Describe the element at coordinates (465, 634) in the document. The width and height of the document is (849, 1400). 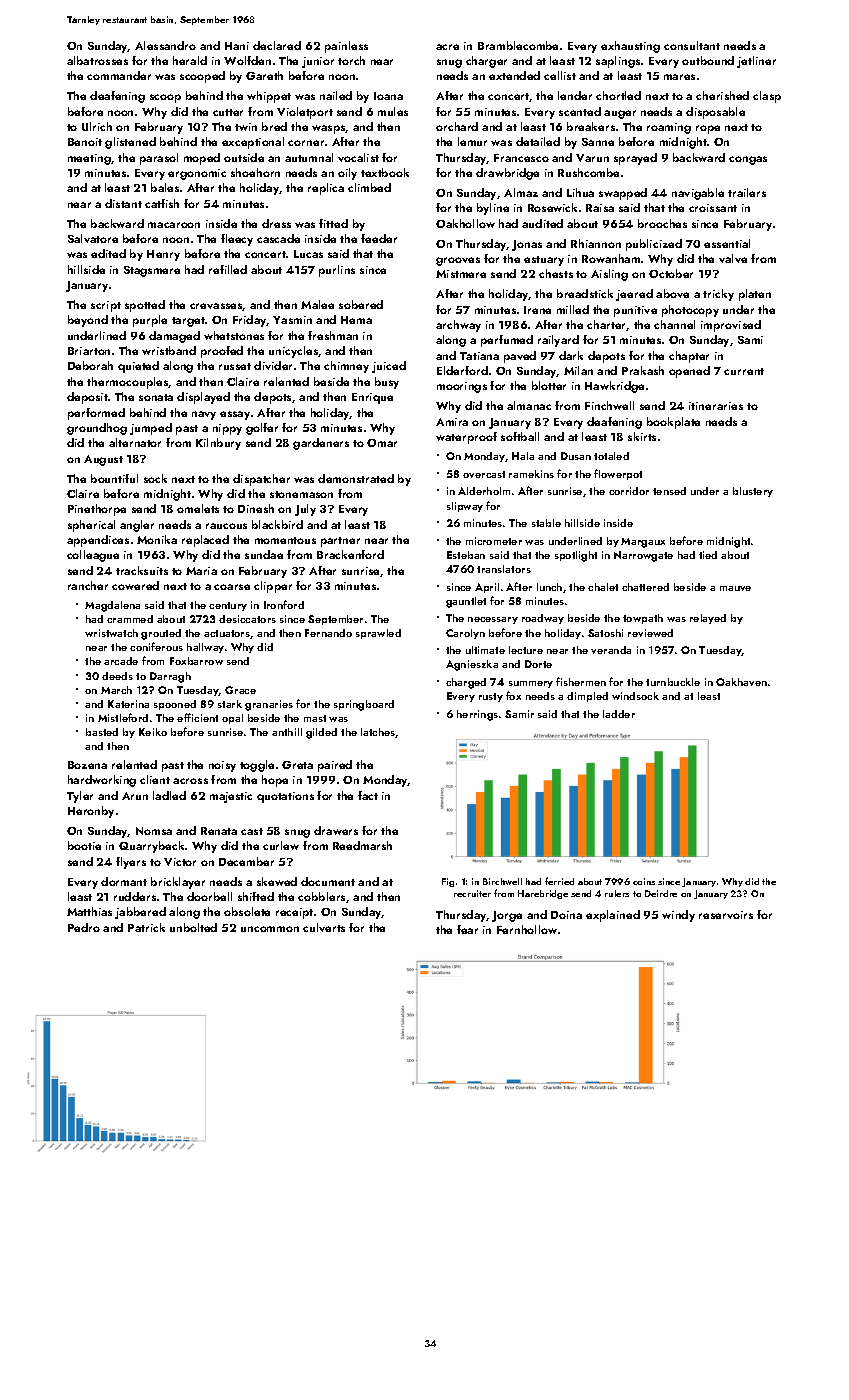
I see `Carolyn` at that location.
